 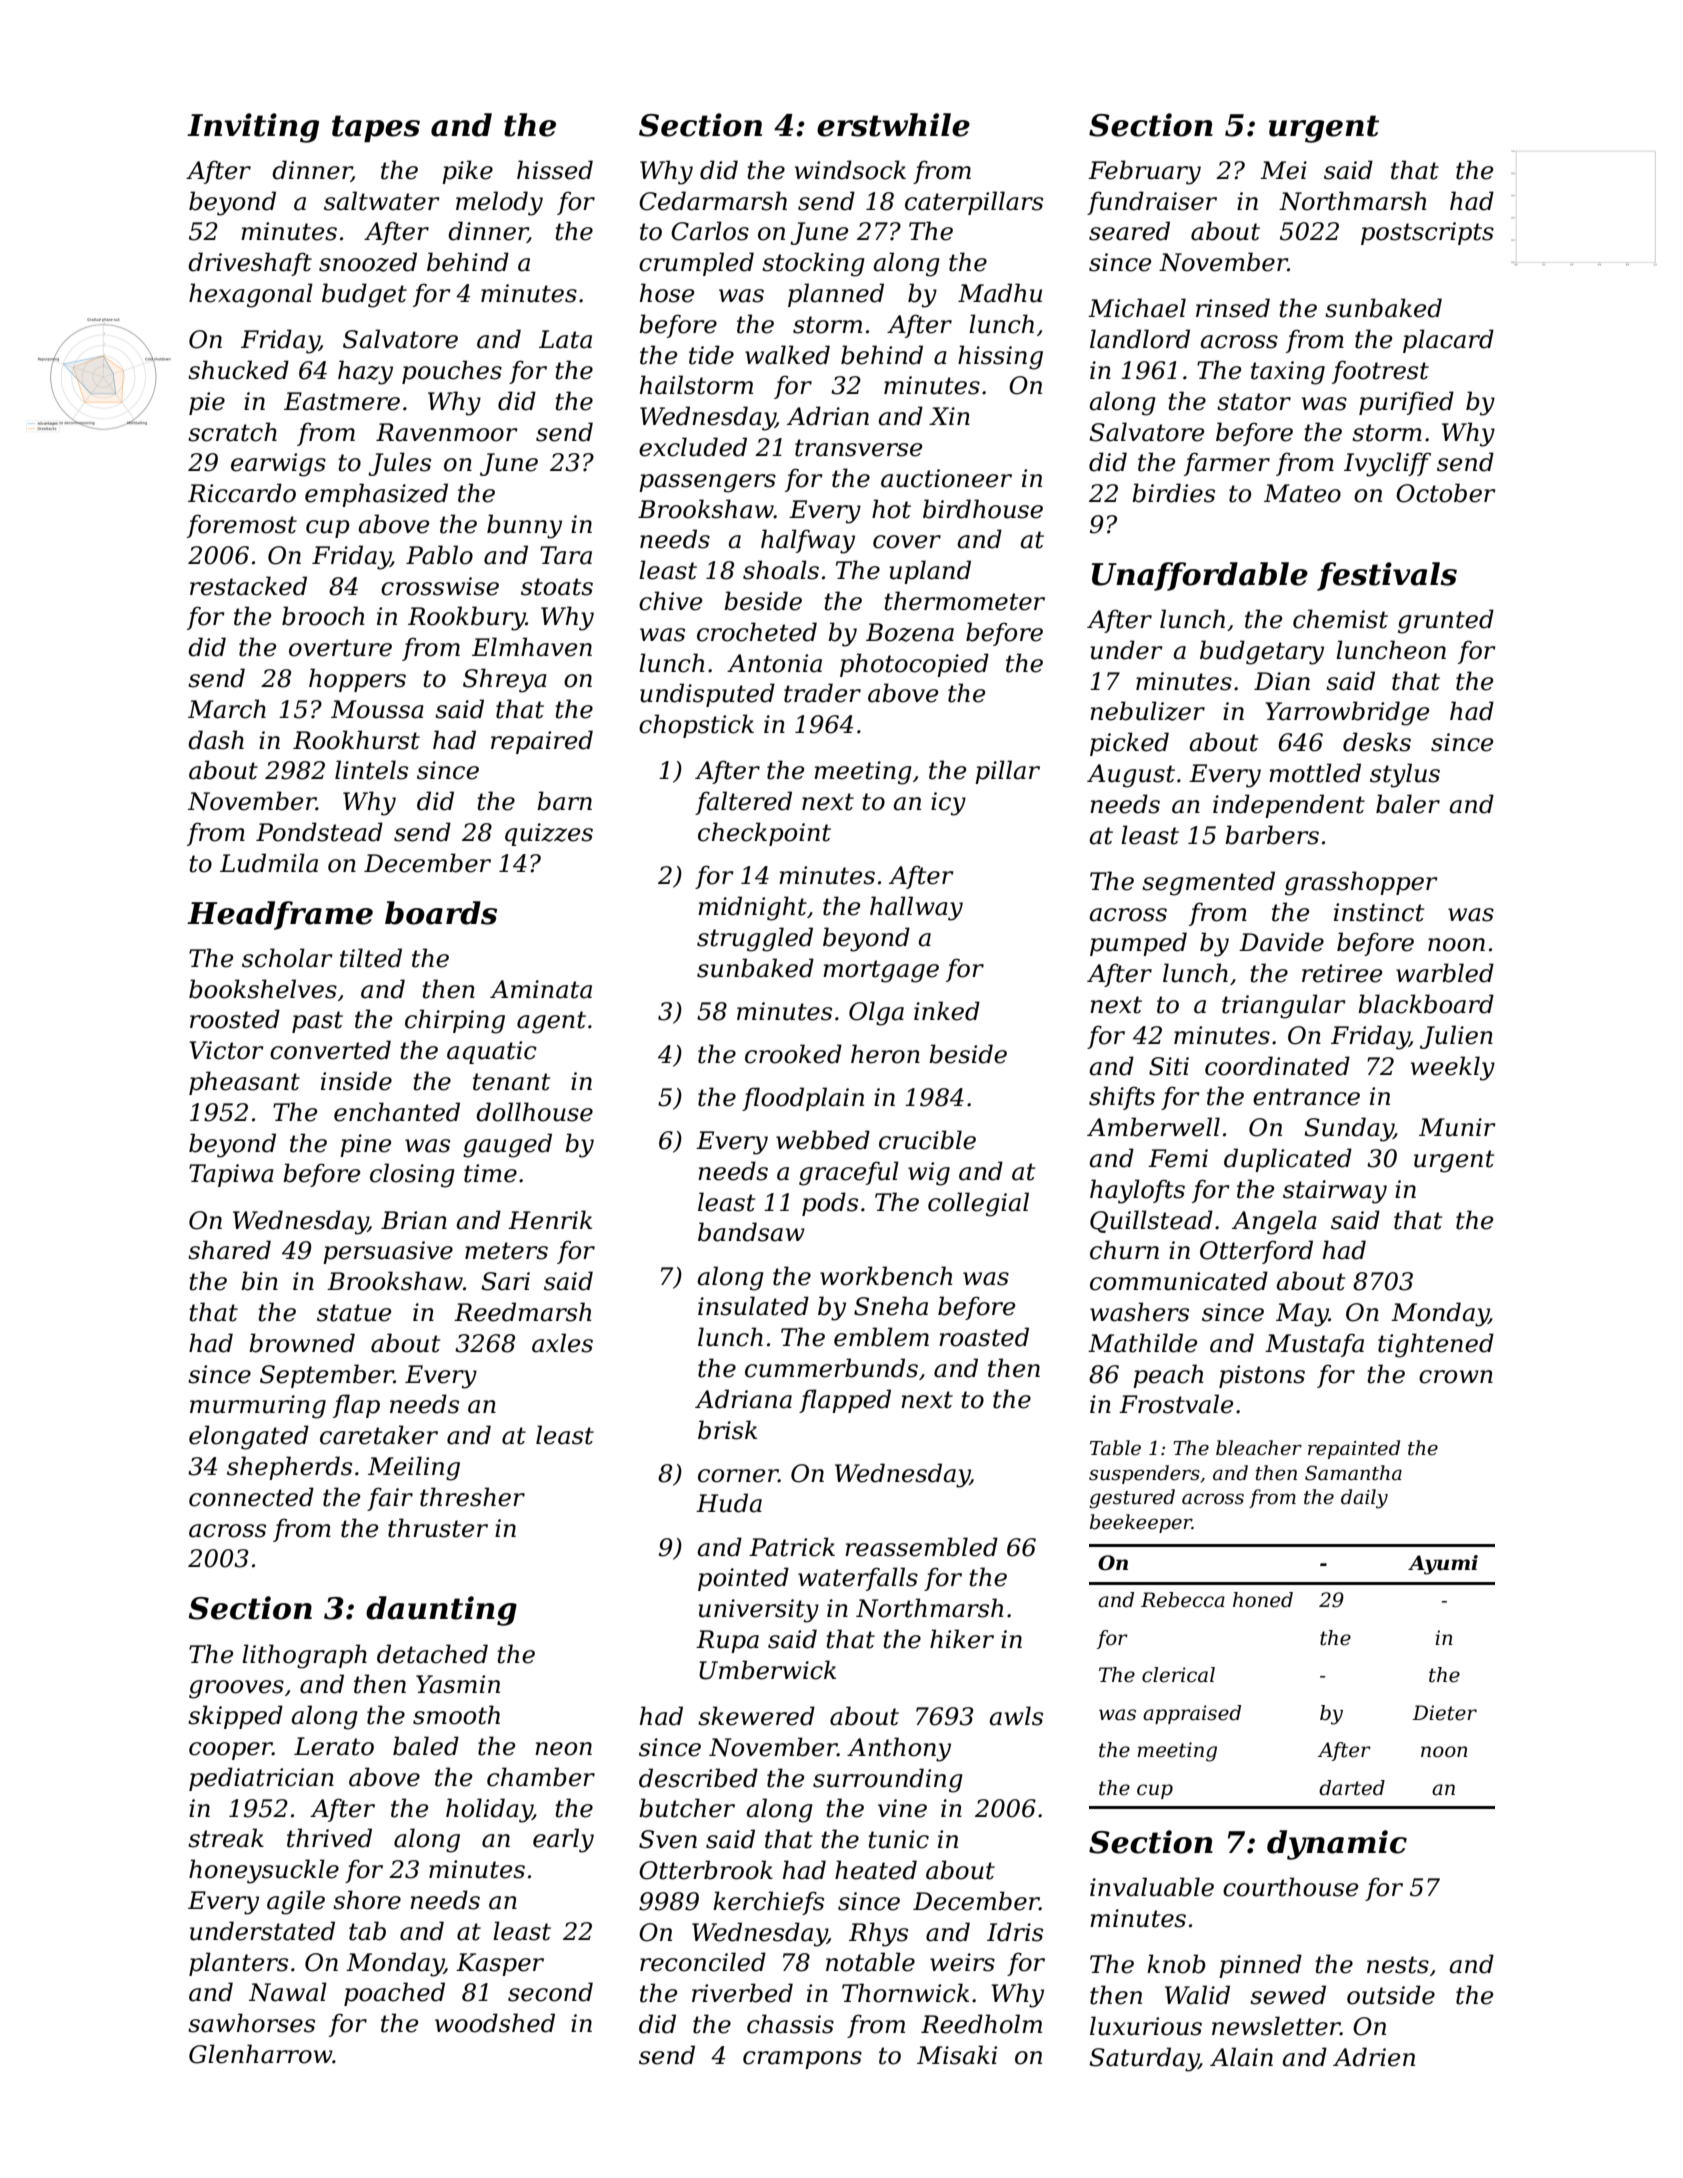 What do you see at coordinates (499, 203) in the document?
I see `melody` at bounding box center [499, 203].
